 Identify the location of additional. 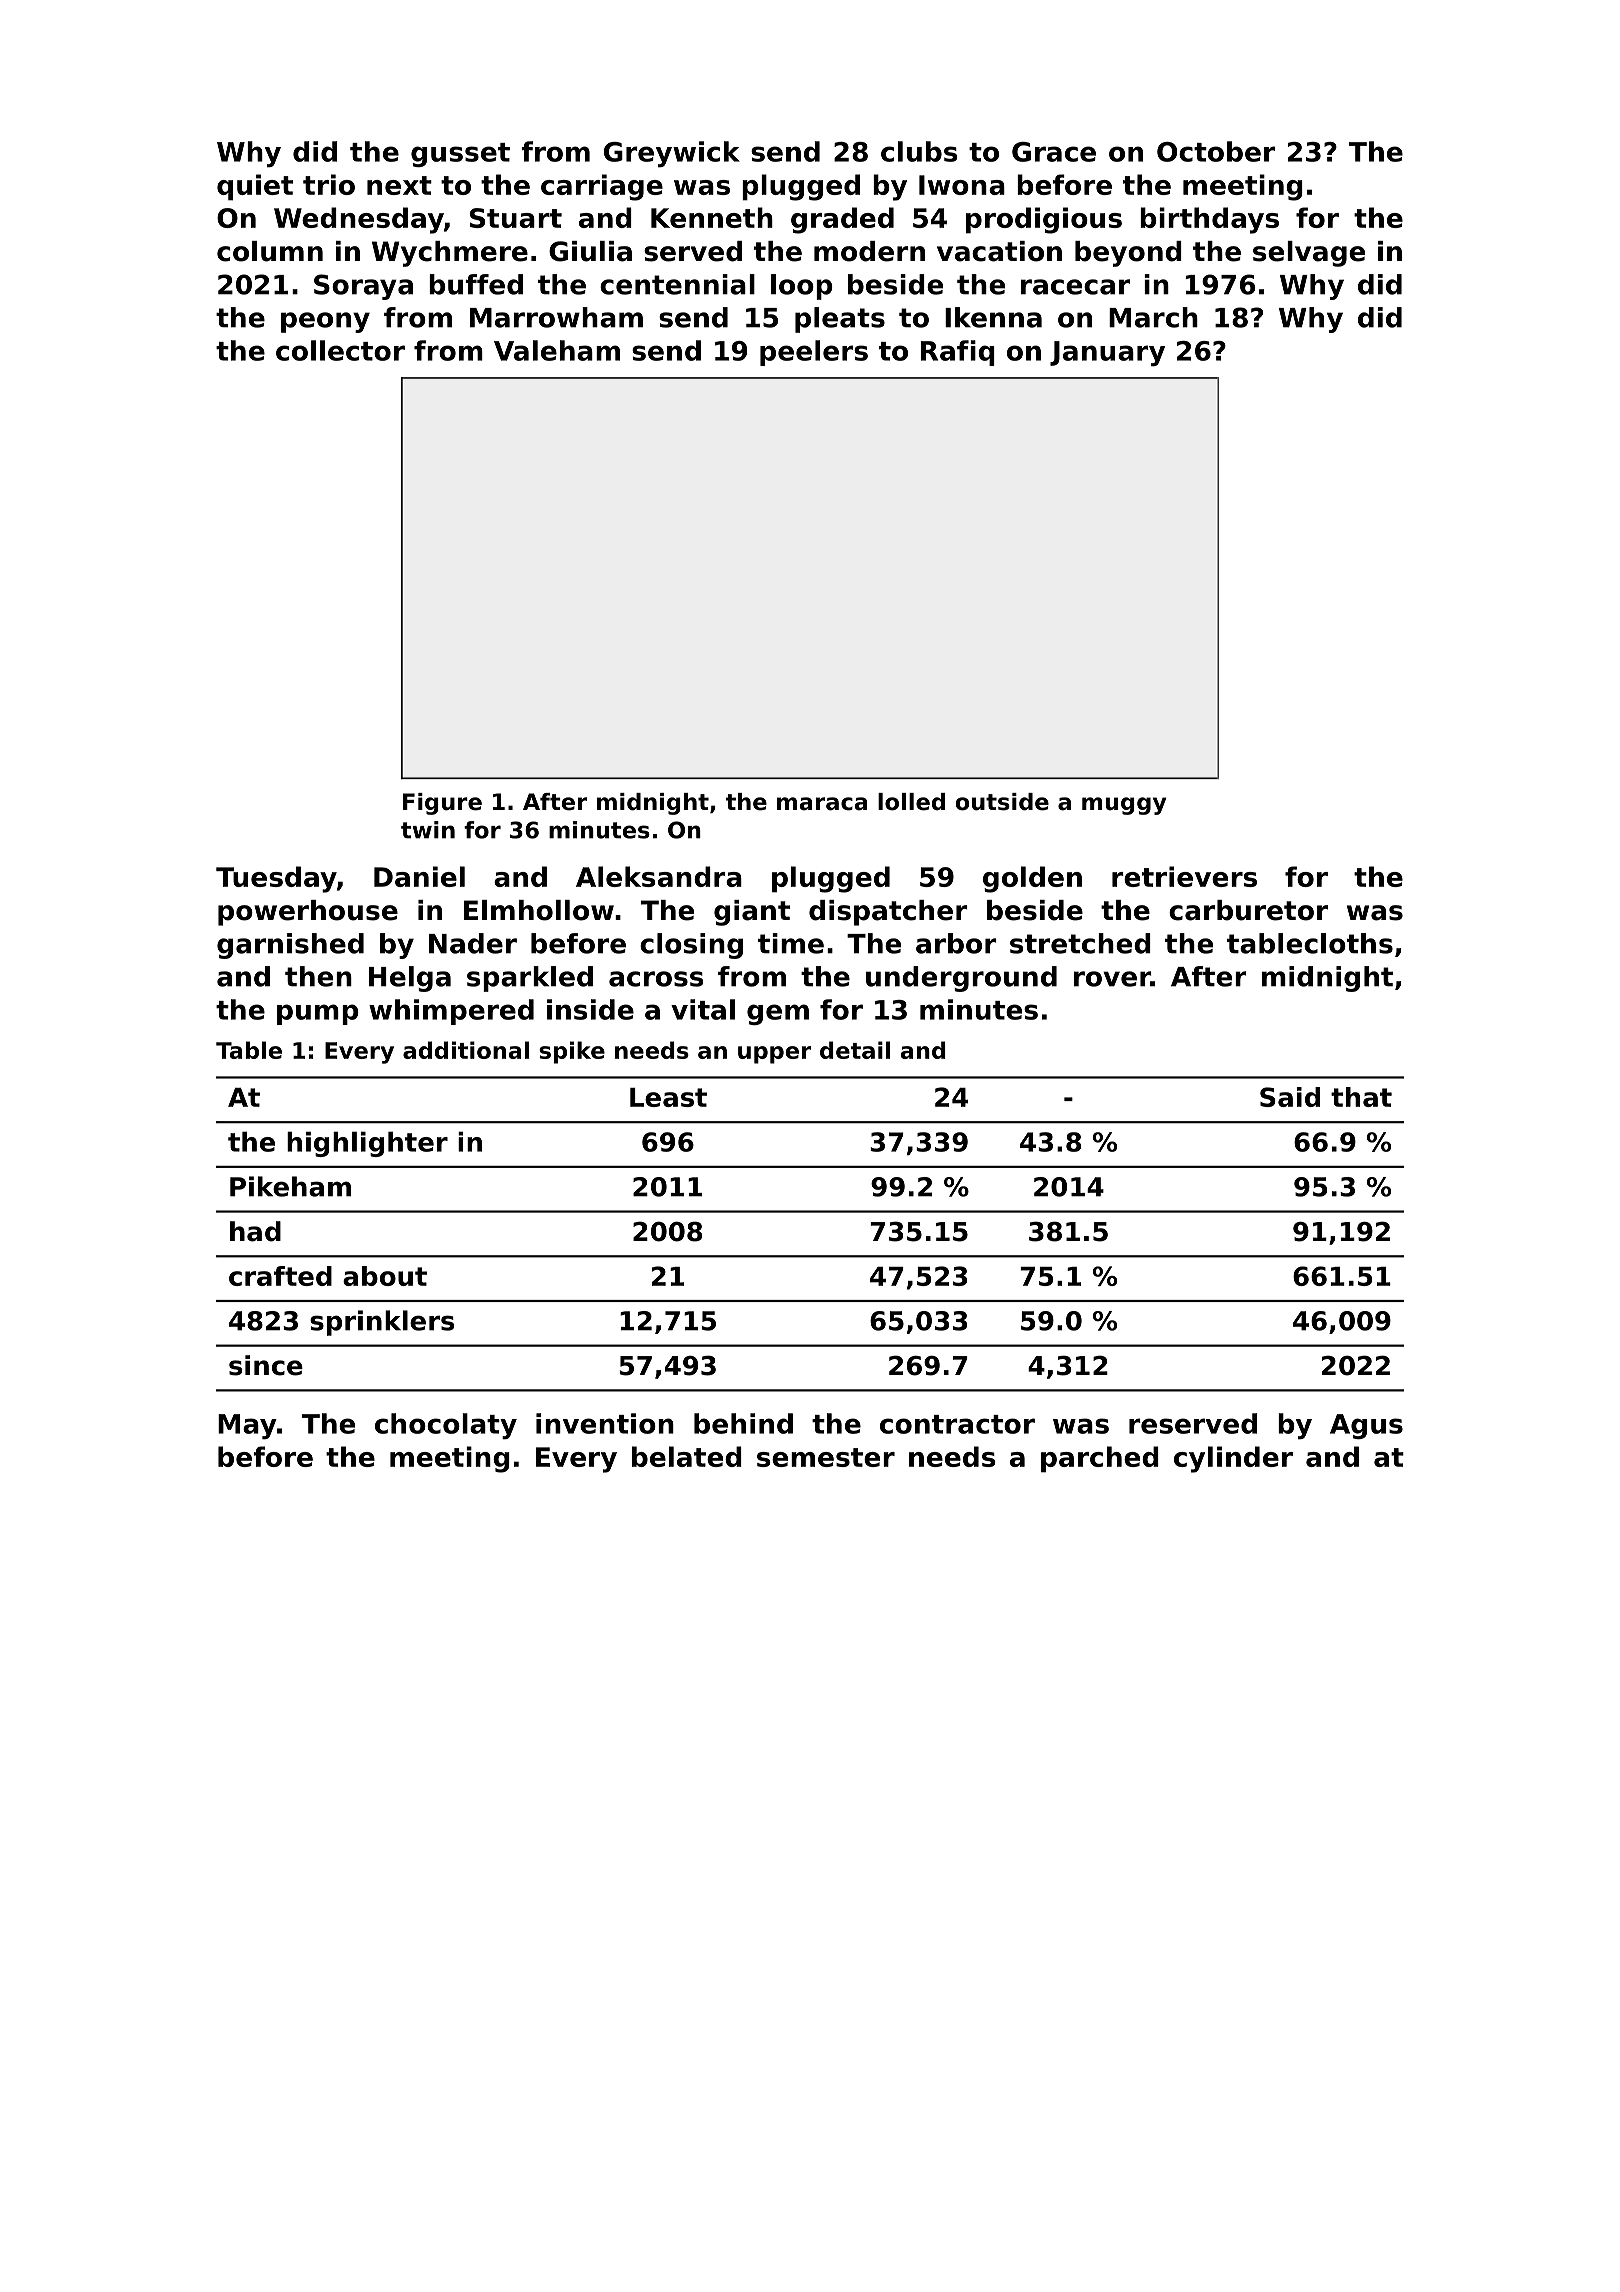
(466, 1050).
